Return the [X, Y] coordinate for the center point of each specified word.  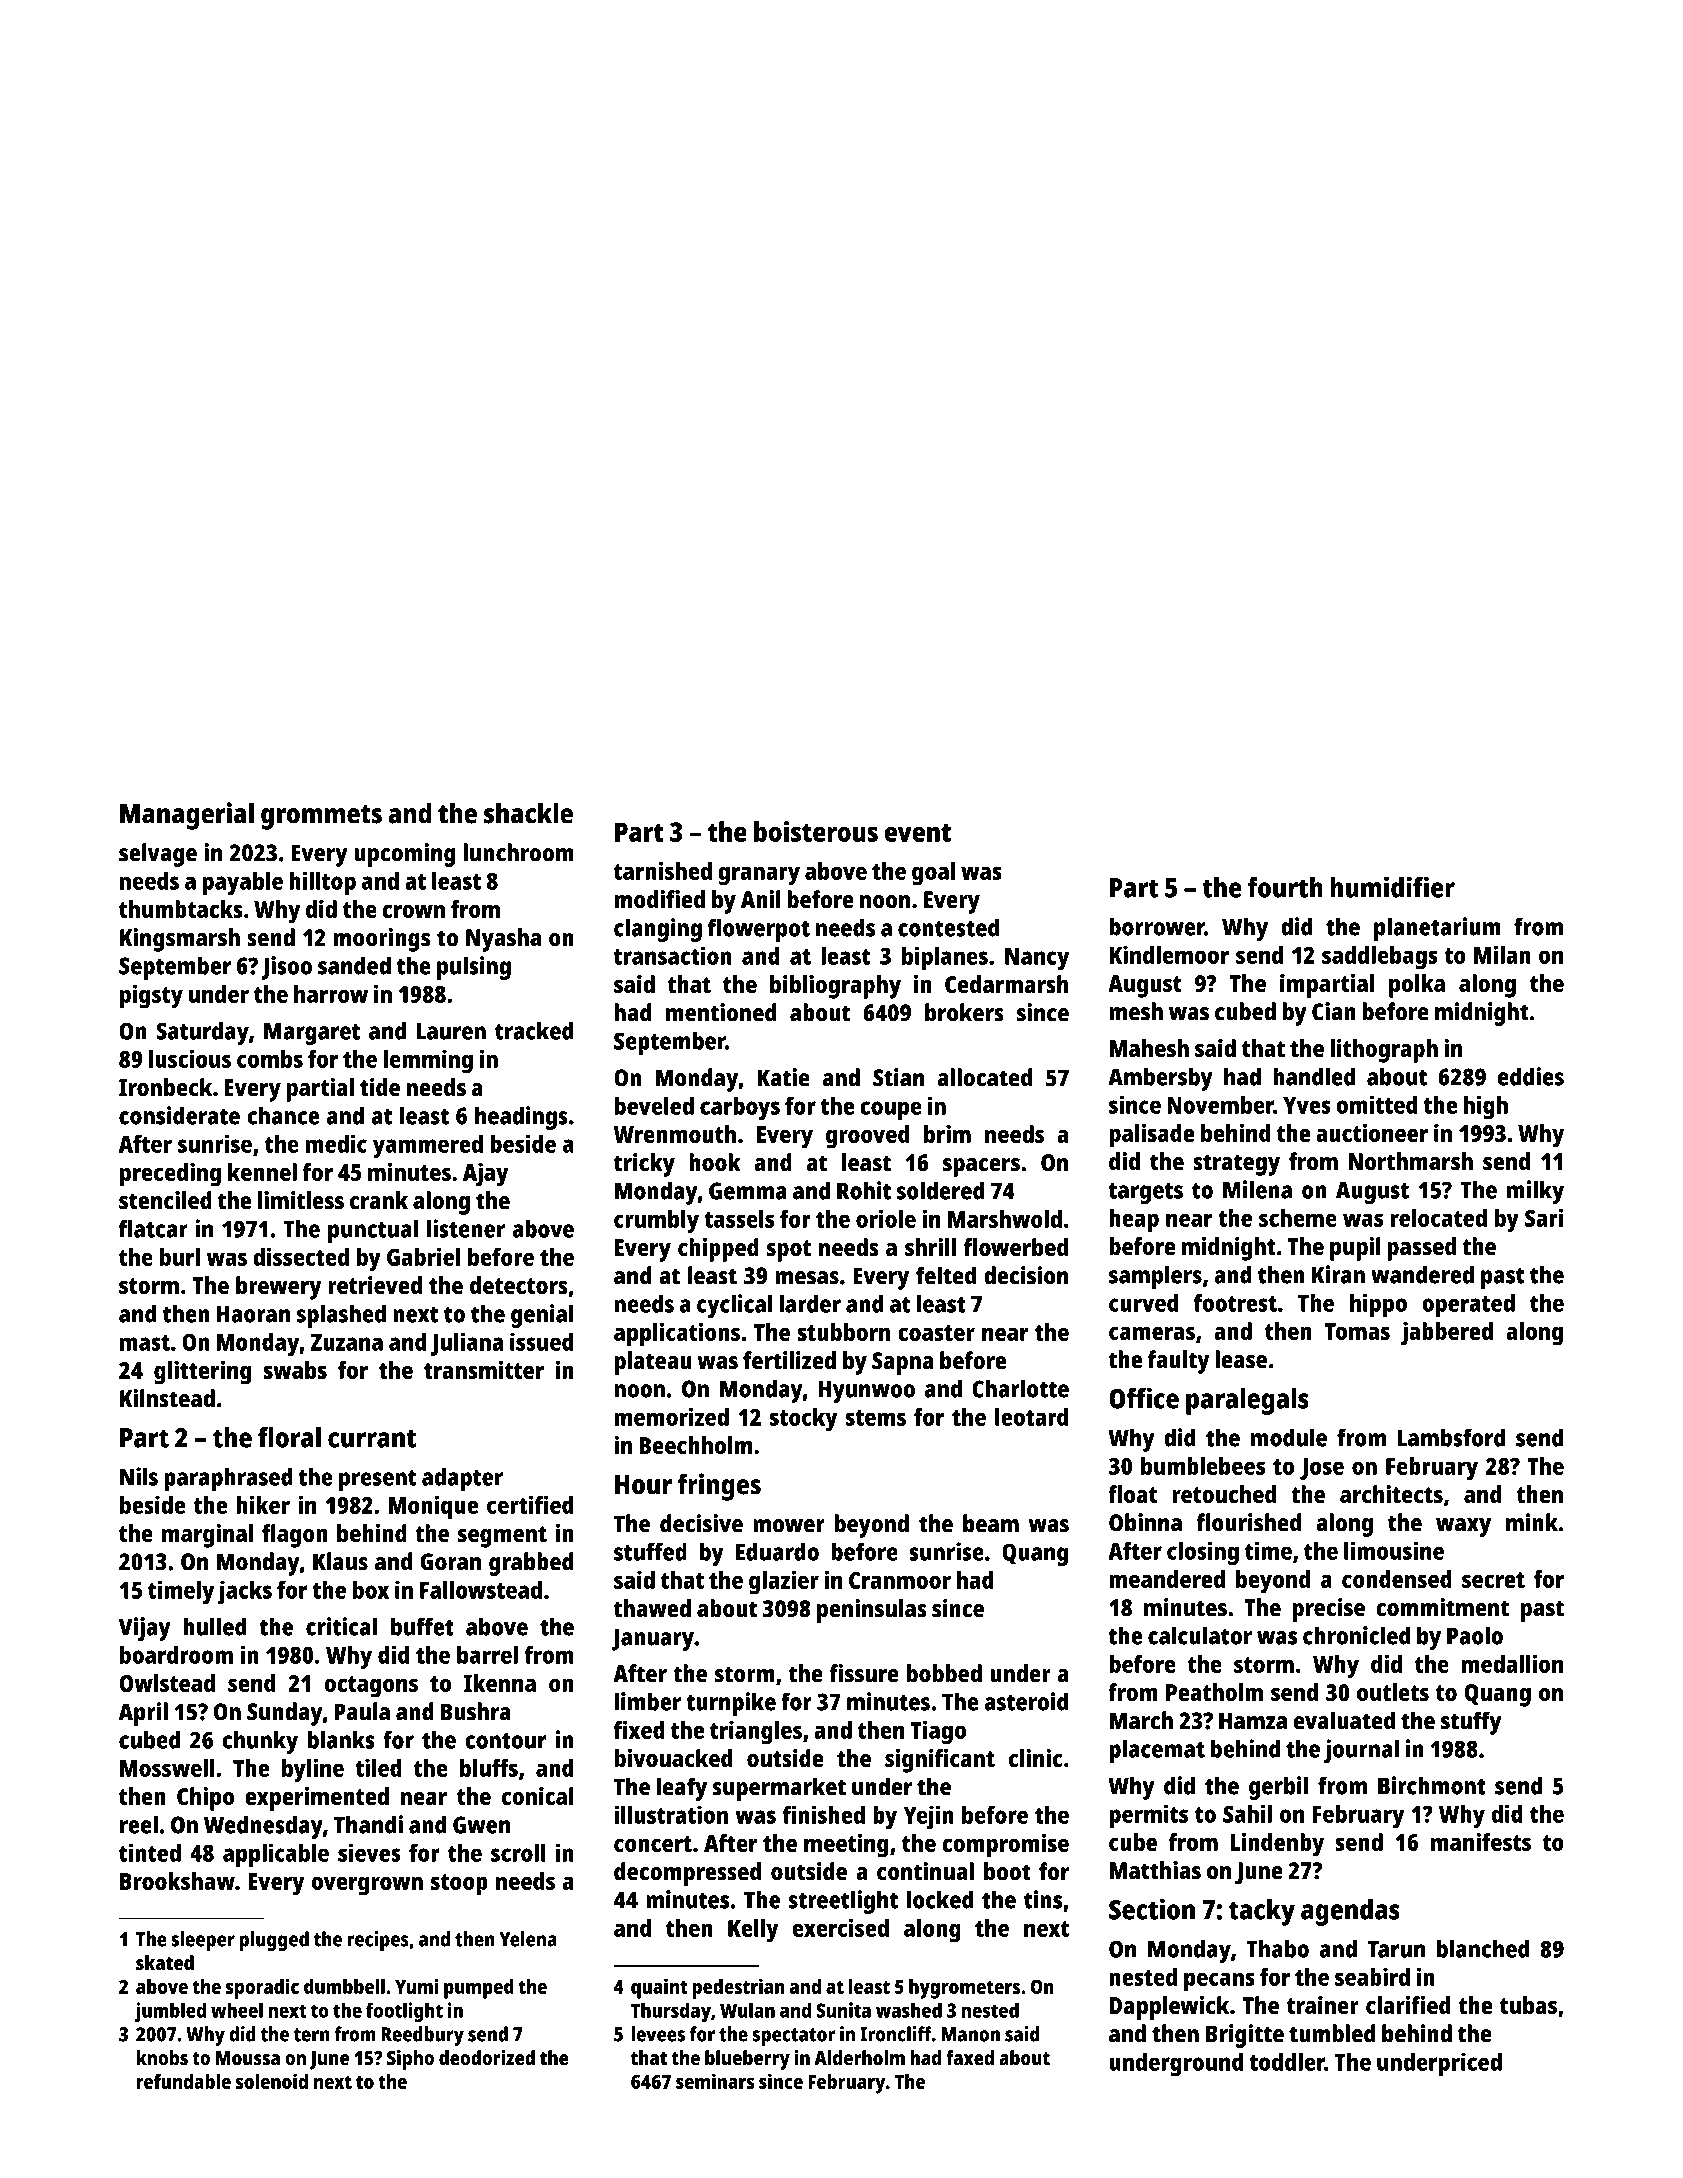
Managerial [187, 816]
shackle [528, 813]
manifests [1481, 1842]
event [918, 833]
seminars [715, 2081]
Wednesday [263, 1827]
